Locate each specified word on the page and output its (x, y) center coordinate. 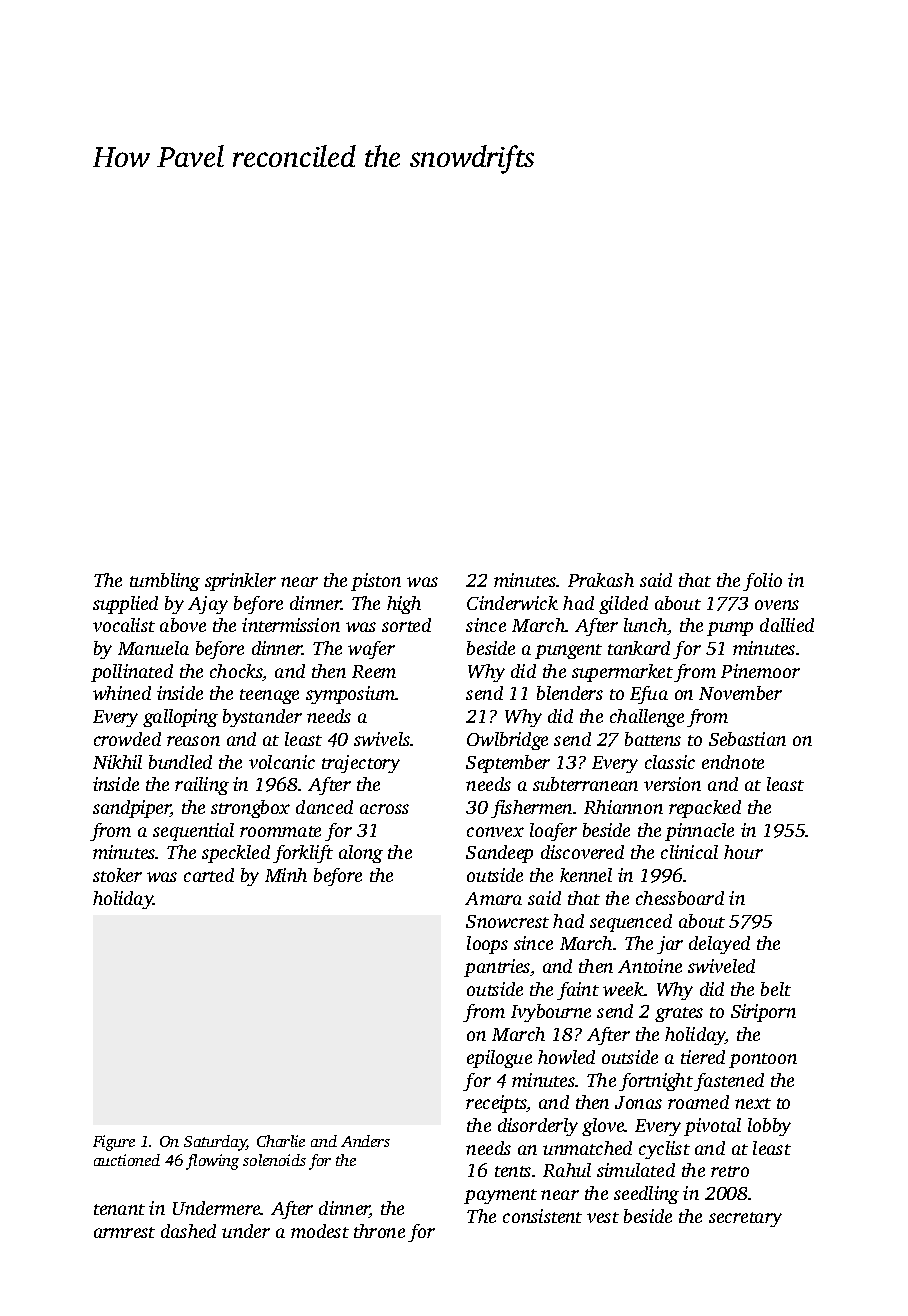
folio (762, 582)
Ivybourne (551, 1013)
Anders (365, 1141)
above (183, 625)
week (623, 989)
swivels (382, 739)
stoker (117, 875)
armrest (124, 1232)
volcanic (282, 762)
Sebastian (747, 739)
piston (376, 582)
